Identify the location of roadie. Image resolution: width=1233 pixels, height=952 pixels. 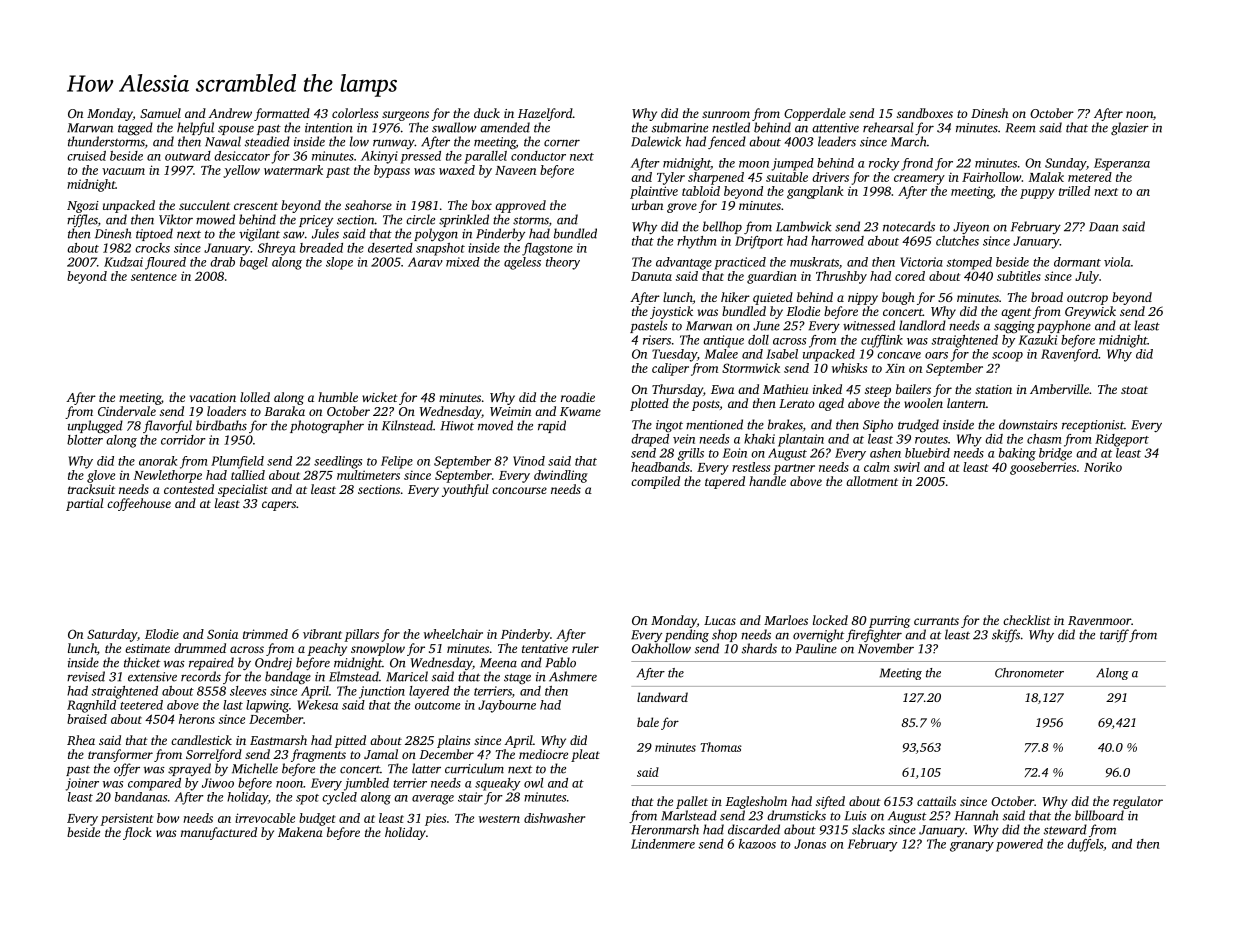
(578, 397).
